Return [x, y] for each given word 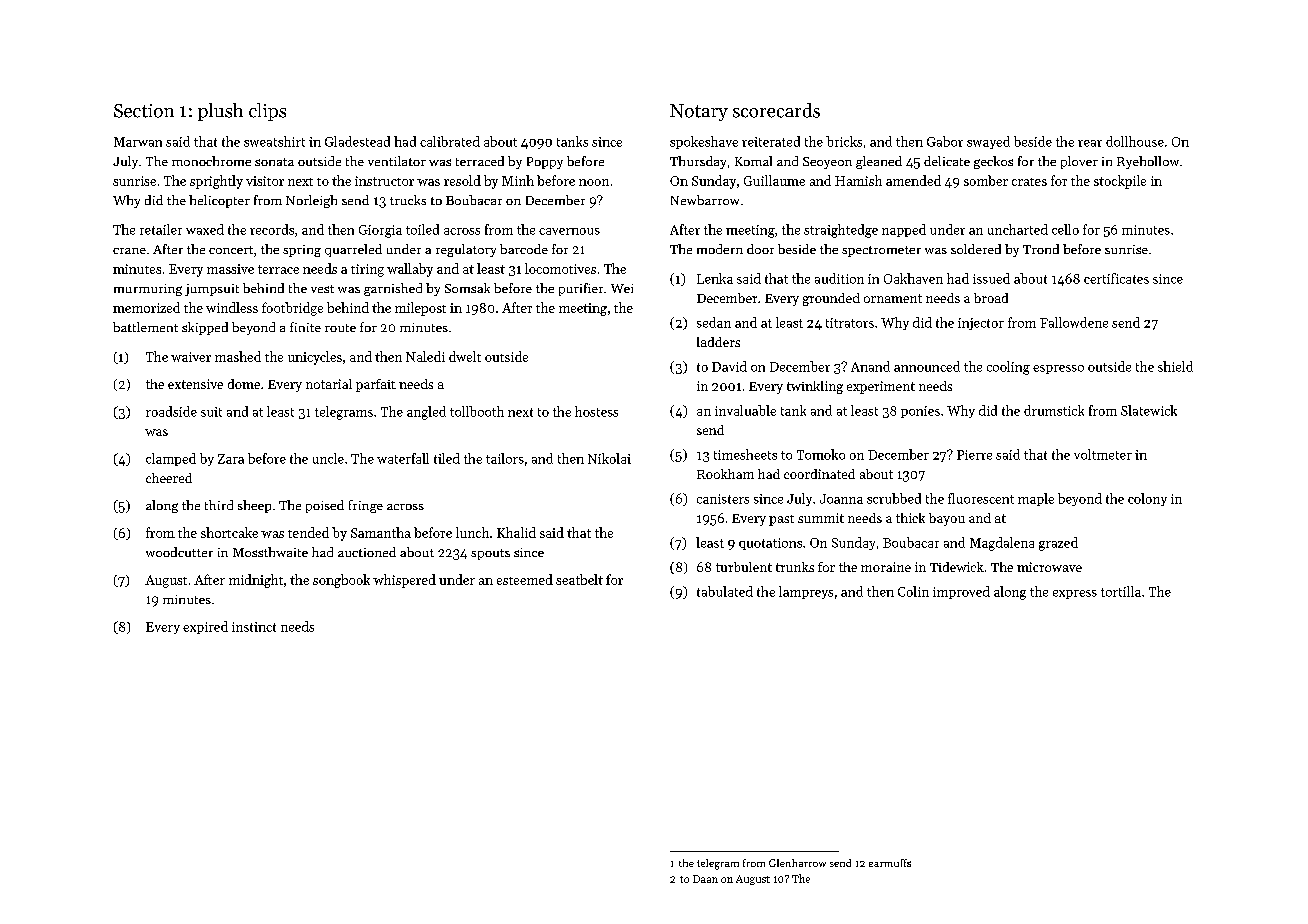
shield [1175, 366]
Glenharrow [797, 863]
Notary [699, 112]
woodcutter [179, 552]
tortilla [1121, 591]
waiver [191, 357]
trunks [795, 567]
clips [267, 112]
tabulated [725, 591]
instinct [254, 627]
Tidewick [957, 567]
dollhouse [1135, 141]
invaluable [745, 410]
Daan [705, 879]
